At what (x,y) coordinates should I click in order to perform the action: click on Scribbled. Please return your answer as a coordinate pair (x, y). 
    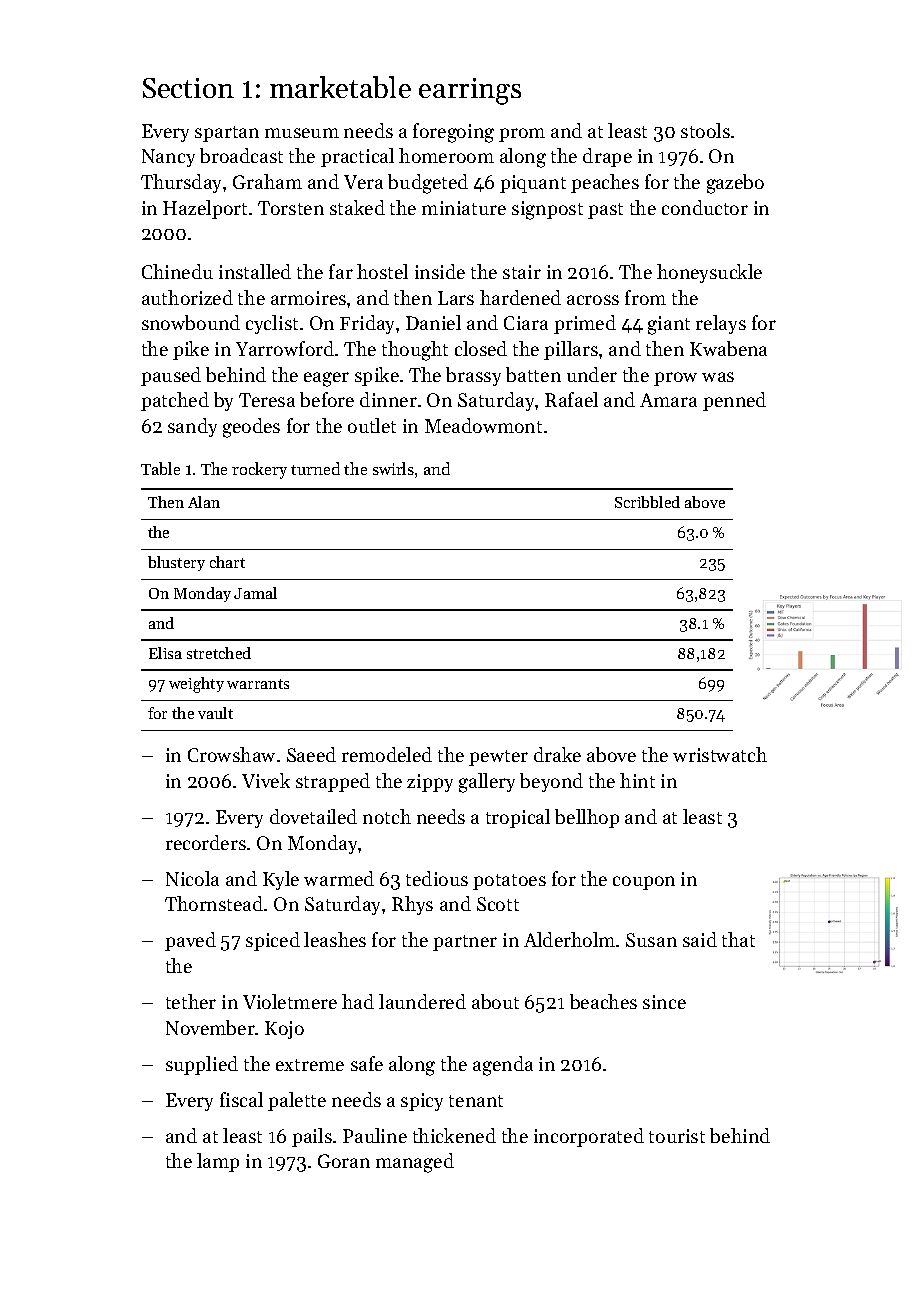
    Looking at the image, I should click on (647, 502).
